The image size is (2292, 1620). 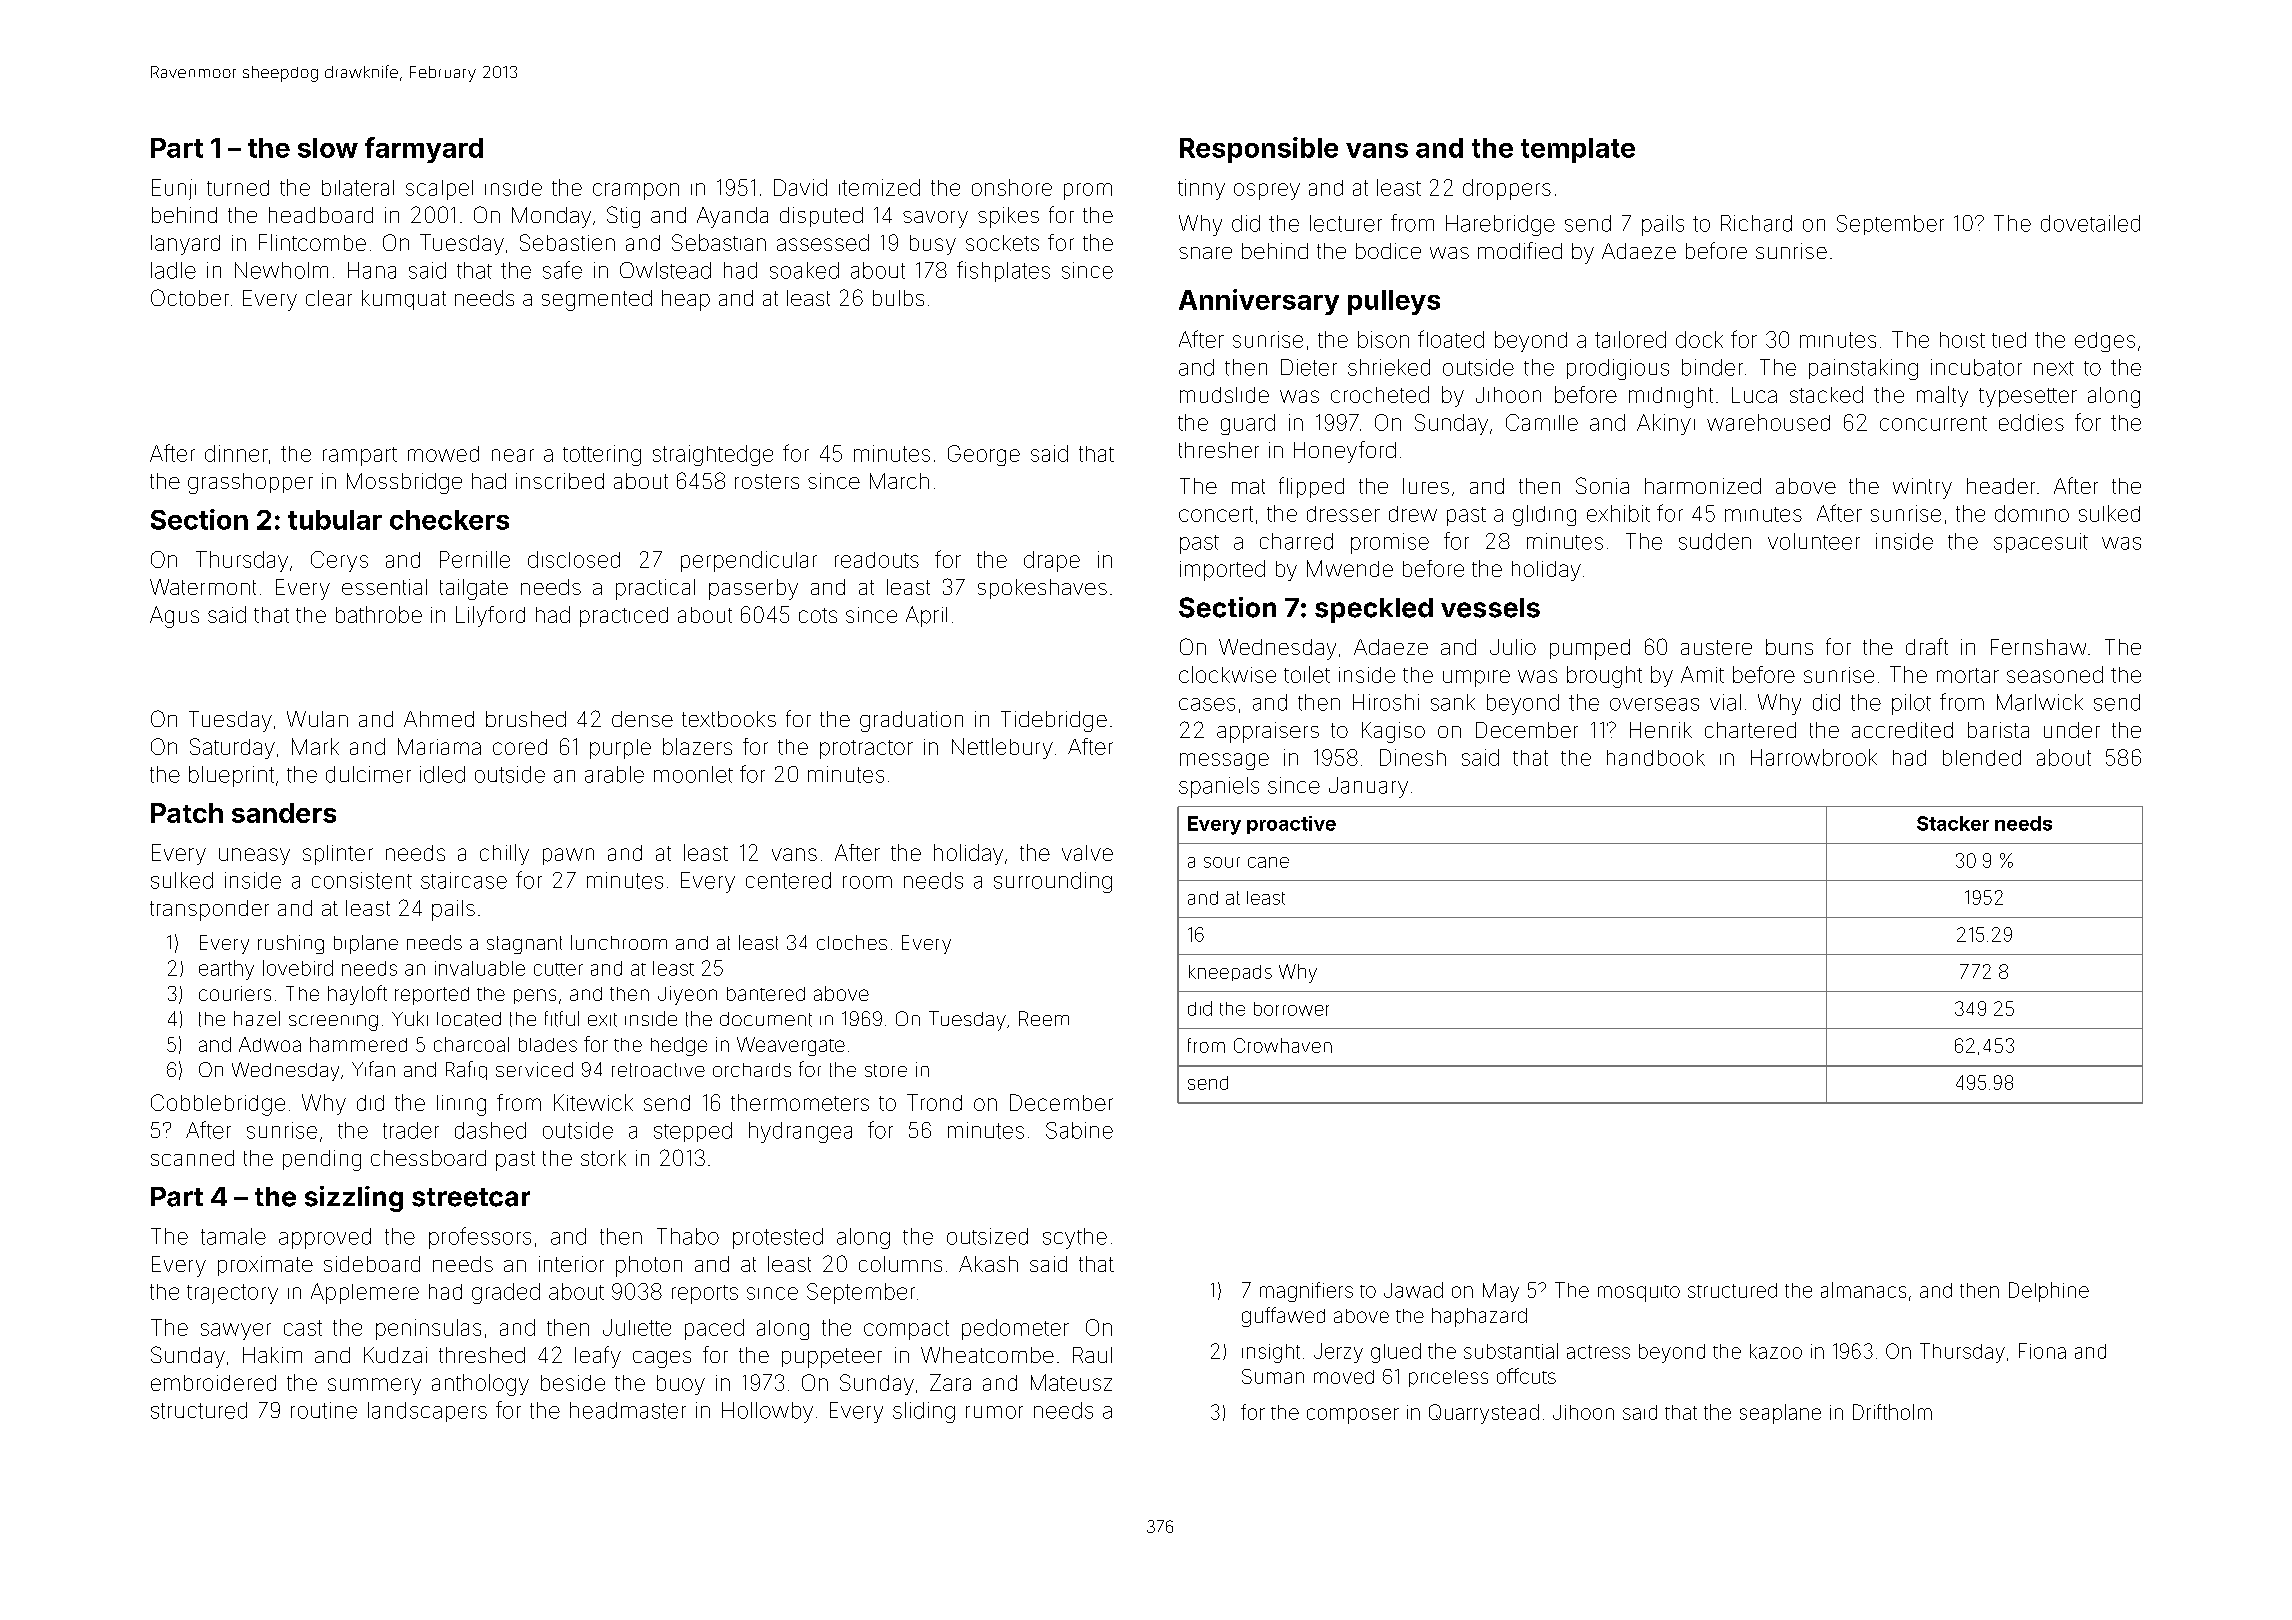 I want to click on tinny, so click(x=1201, y=189).
